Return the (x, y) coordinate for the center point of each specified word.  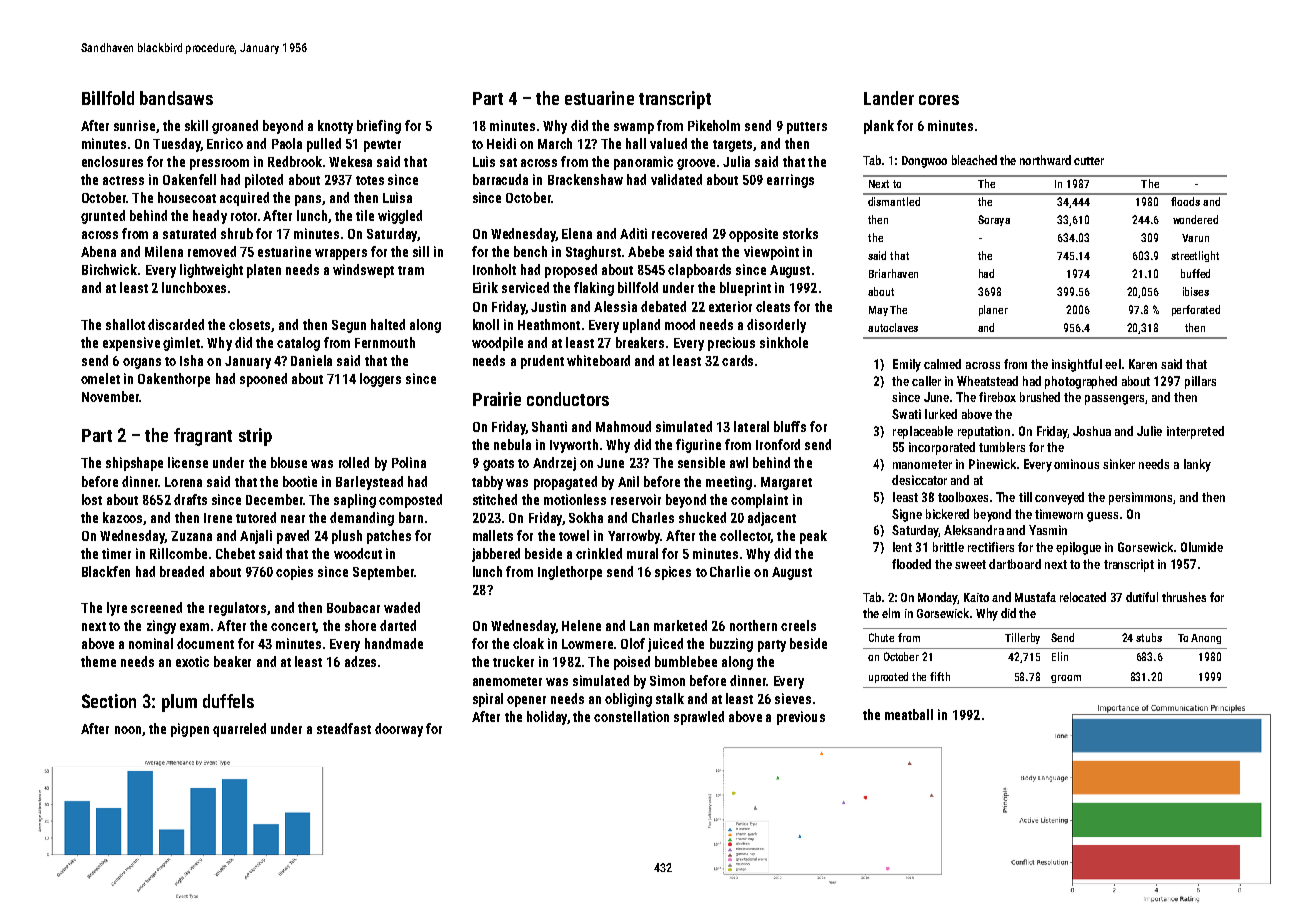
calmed (942, 364)
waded (402, 607)
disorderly (776, 326)
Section (109, 701)
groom (1066, 679)
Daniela (311, 360)
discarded (176, 324)
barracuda (500, 179)
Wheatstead (987, 381)
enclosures (112, 161)
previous (801, 718)
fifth (940, 676)
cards (737, 360)
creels (798, 625)
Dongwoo (924, 162)
